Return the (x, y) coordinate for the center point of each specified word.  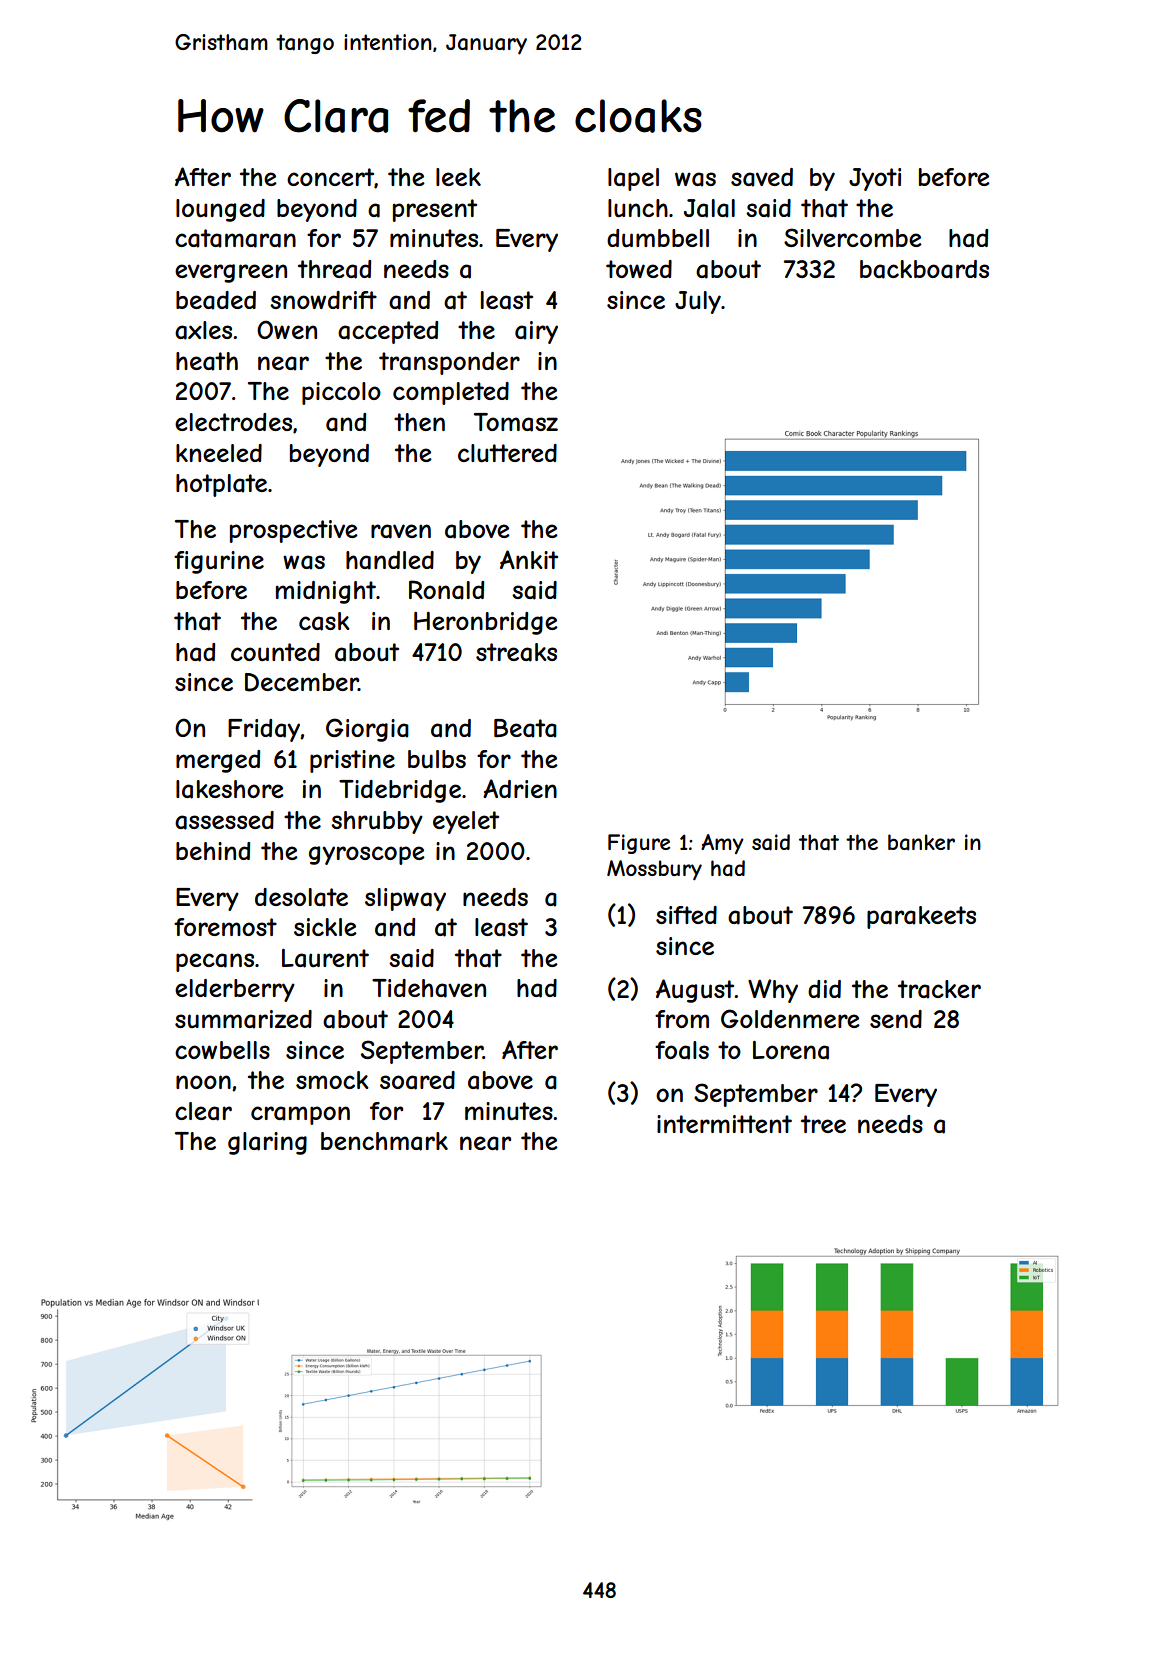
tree (823, 1124)
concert (330, 177)
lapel (633, 179)
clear (203, 1111)
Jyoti (875, 179)
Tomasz (516, 422)
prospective (294, 531)
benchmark (384, 1141)
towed (639, 269)
